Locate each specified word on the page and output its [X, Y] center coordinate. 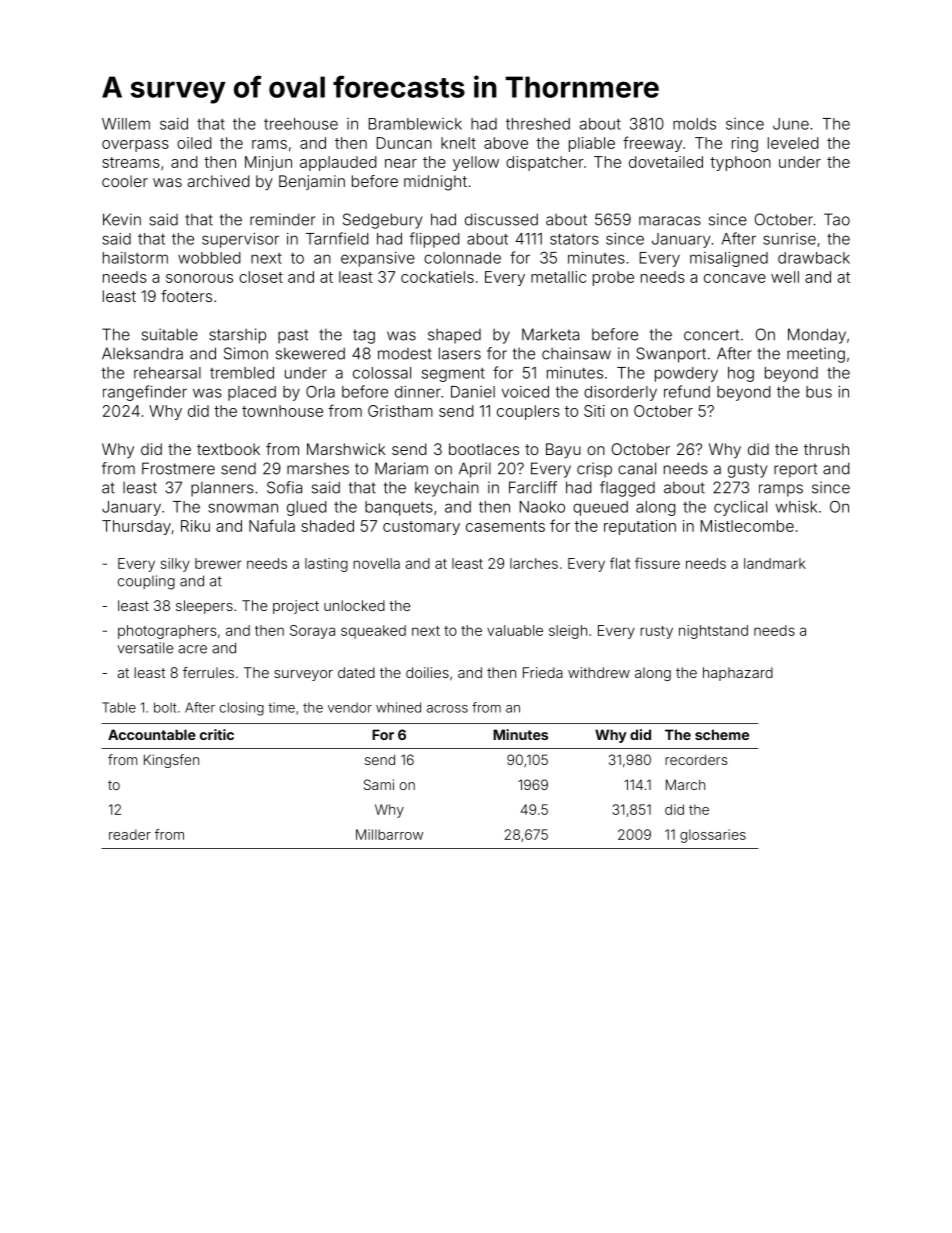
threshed [538, 124]
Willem [126, 124]
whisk [796, 507]
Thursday [136, 527]
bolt [165, 707]
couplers [528, 412]
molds [694, 124]
